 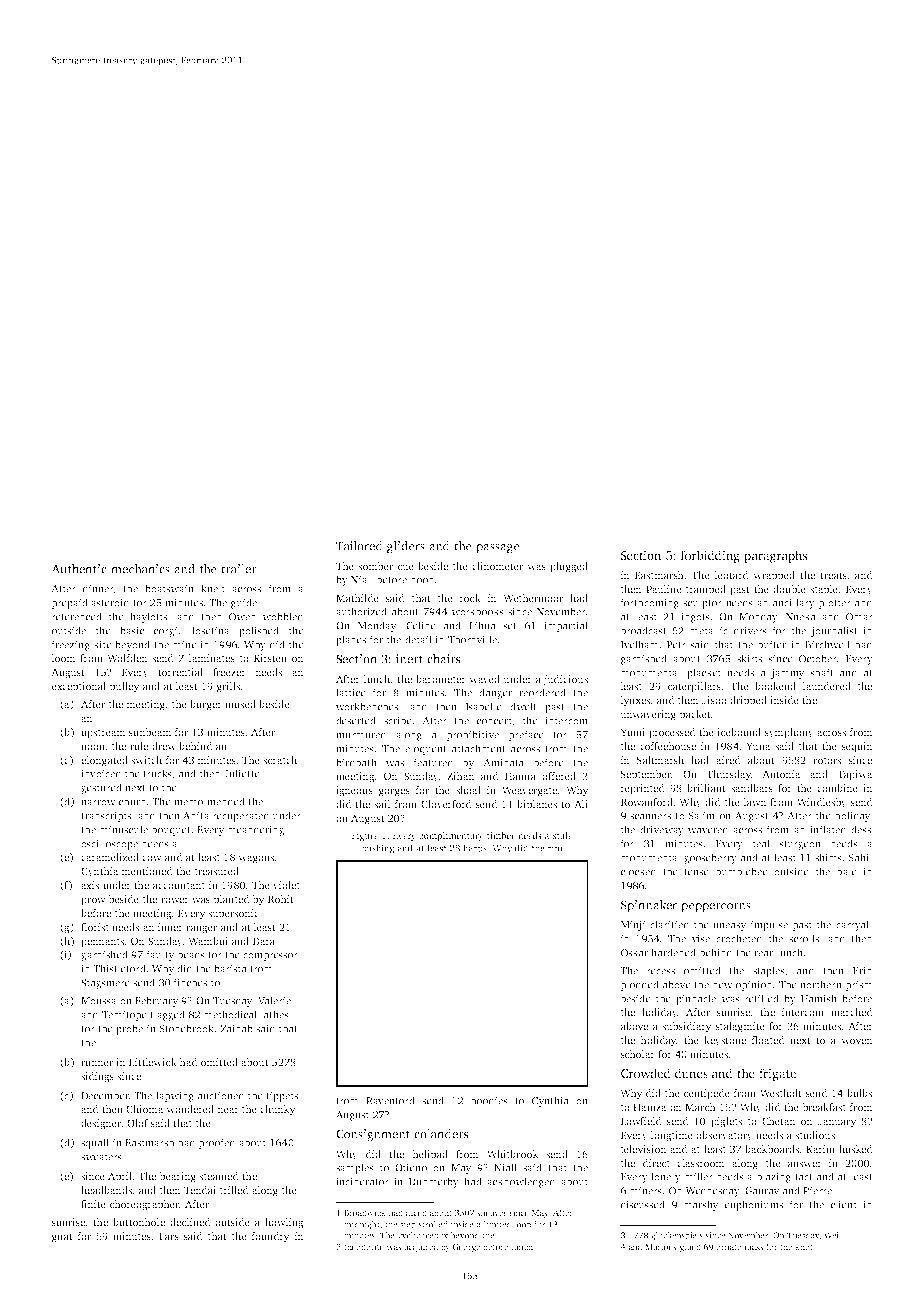 I want to click on pennants, so click(x=102, y=943).
